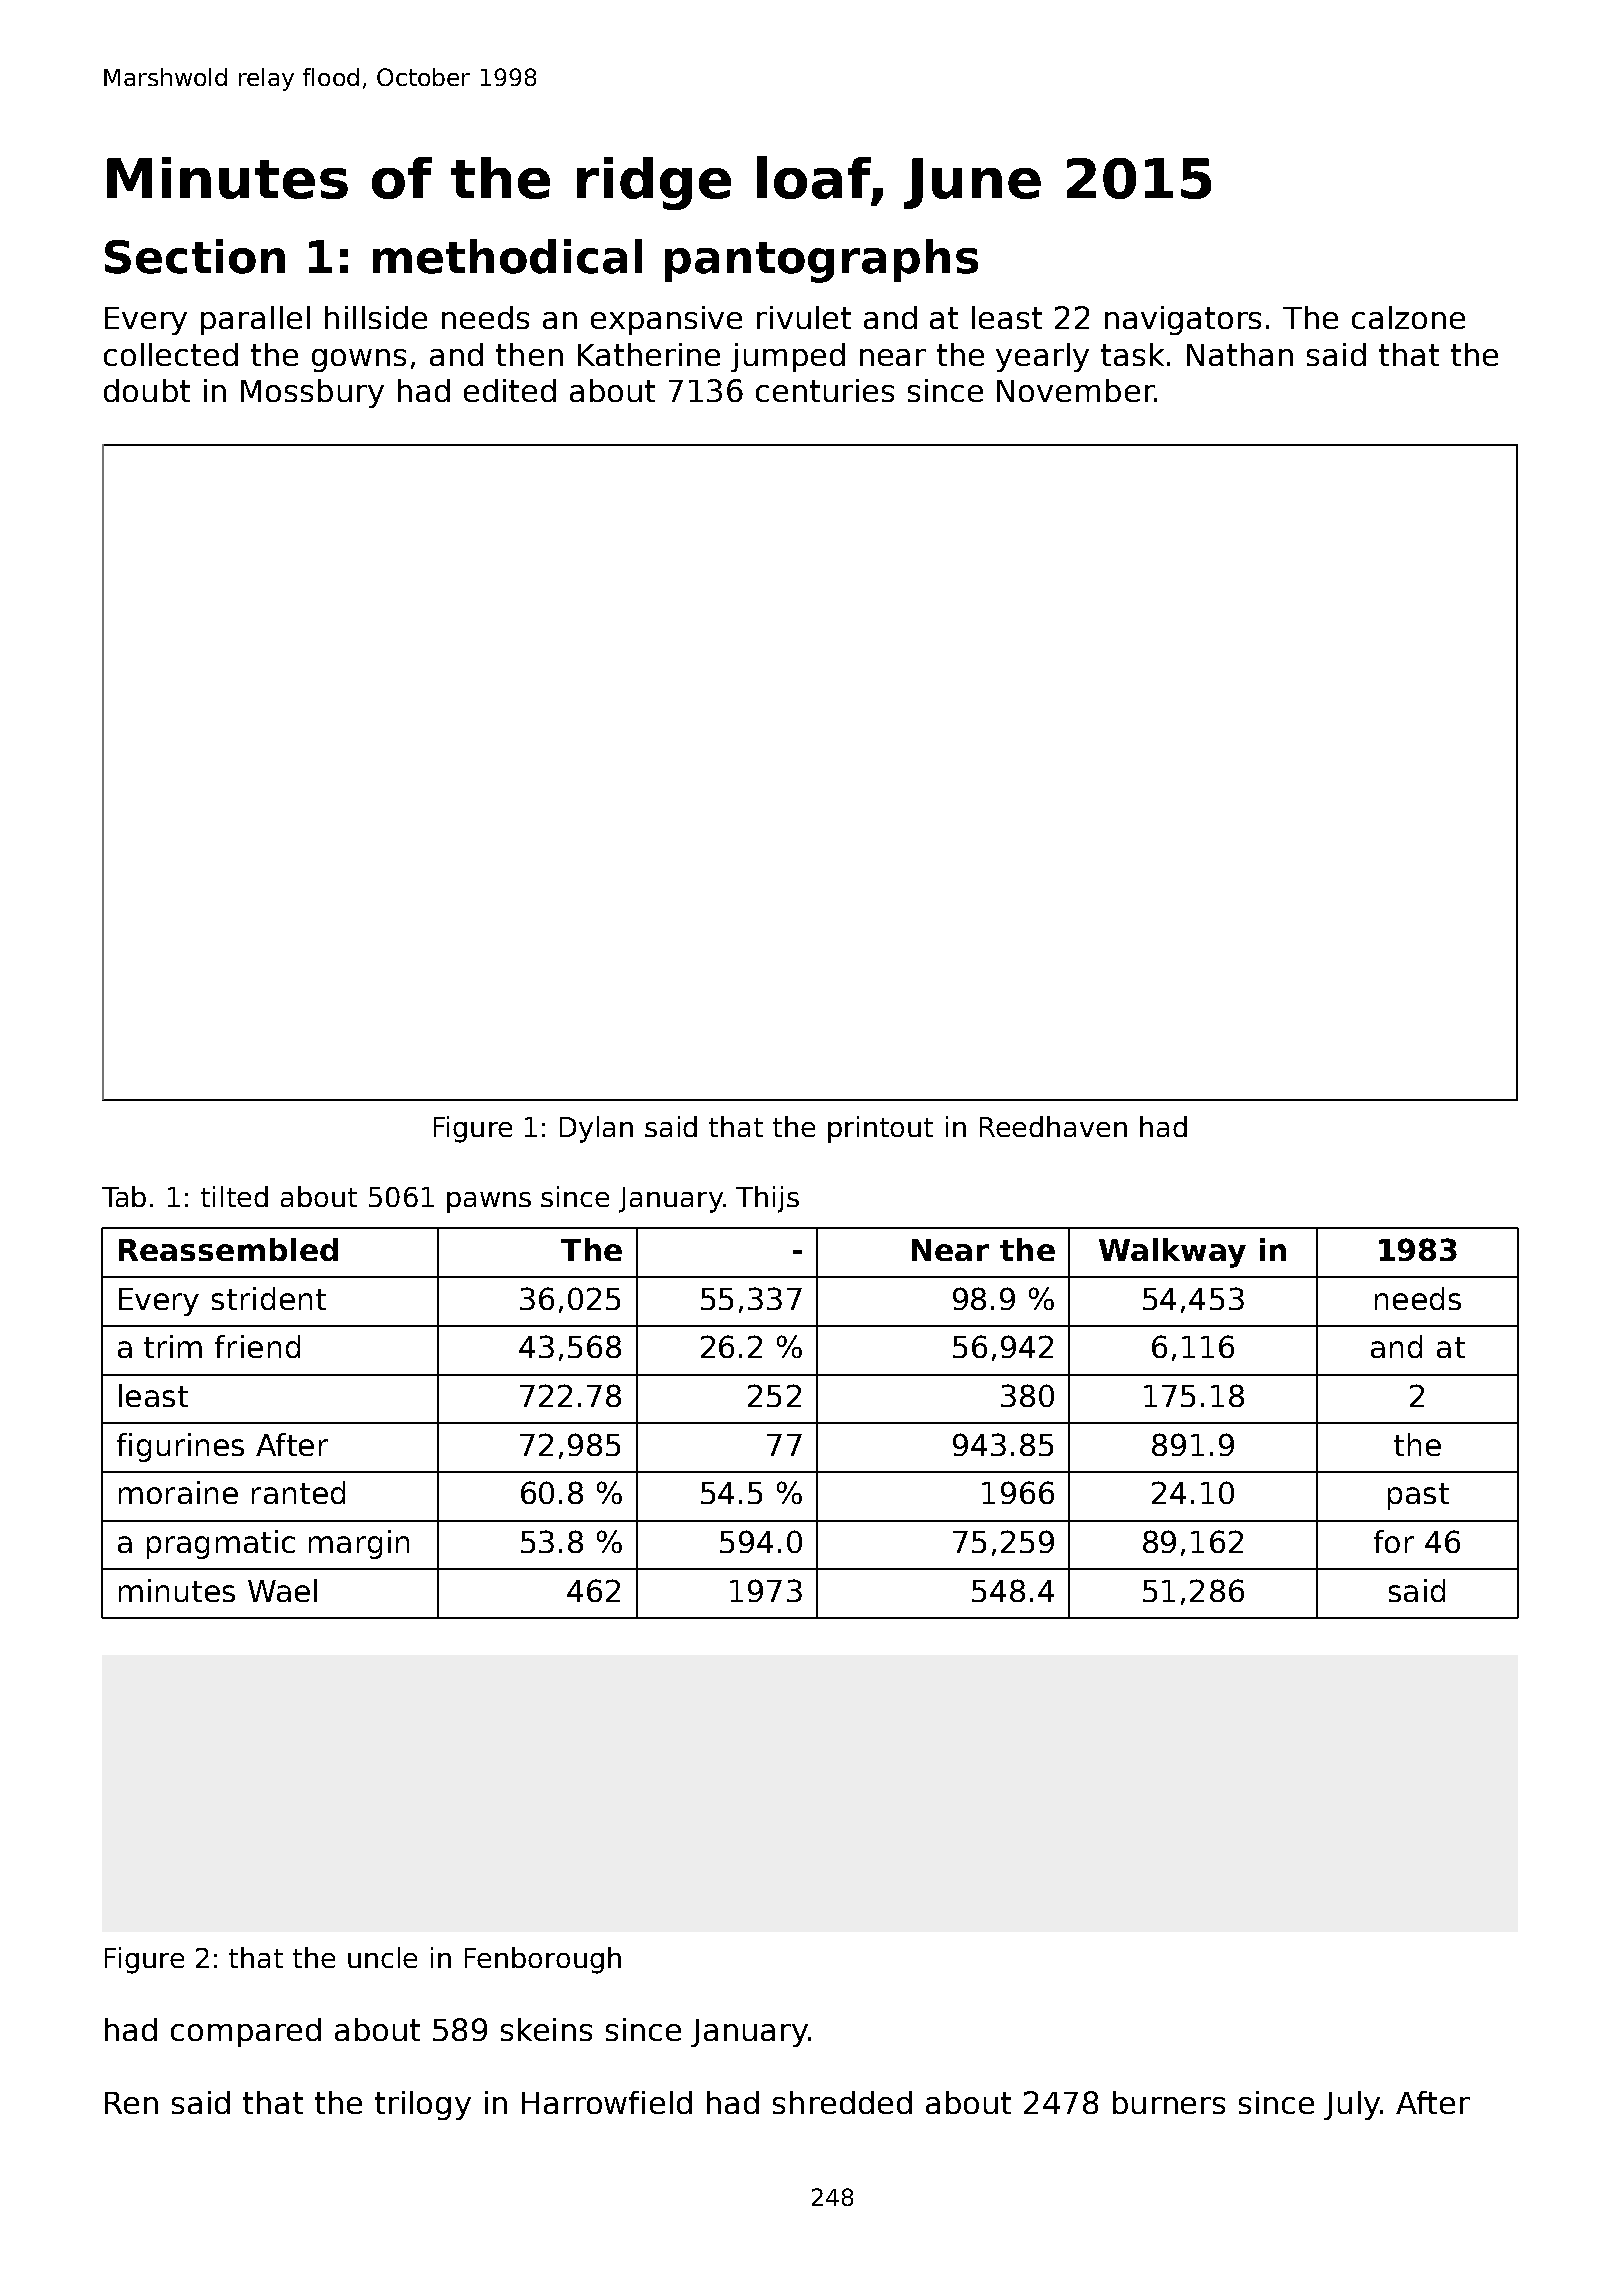  I want to click on Mossbury, so click(312, 393).
